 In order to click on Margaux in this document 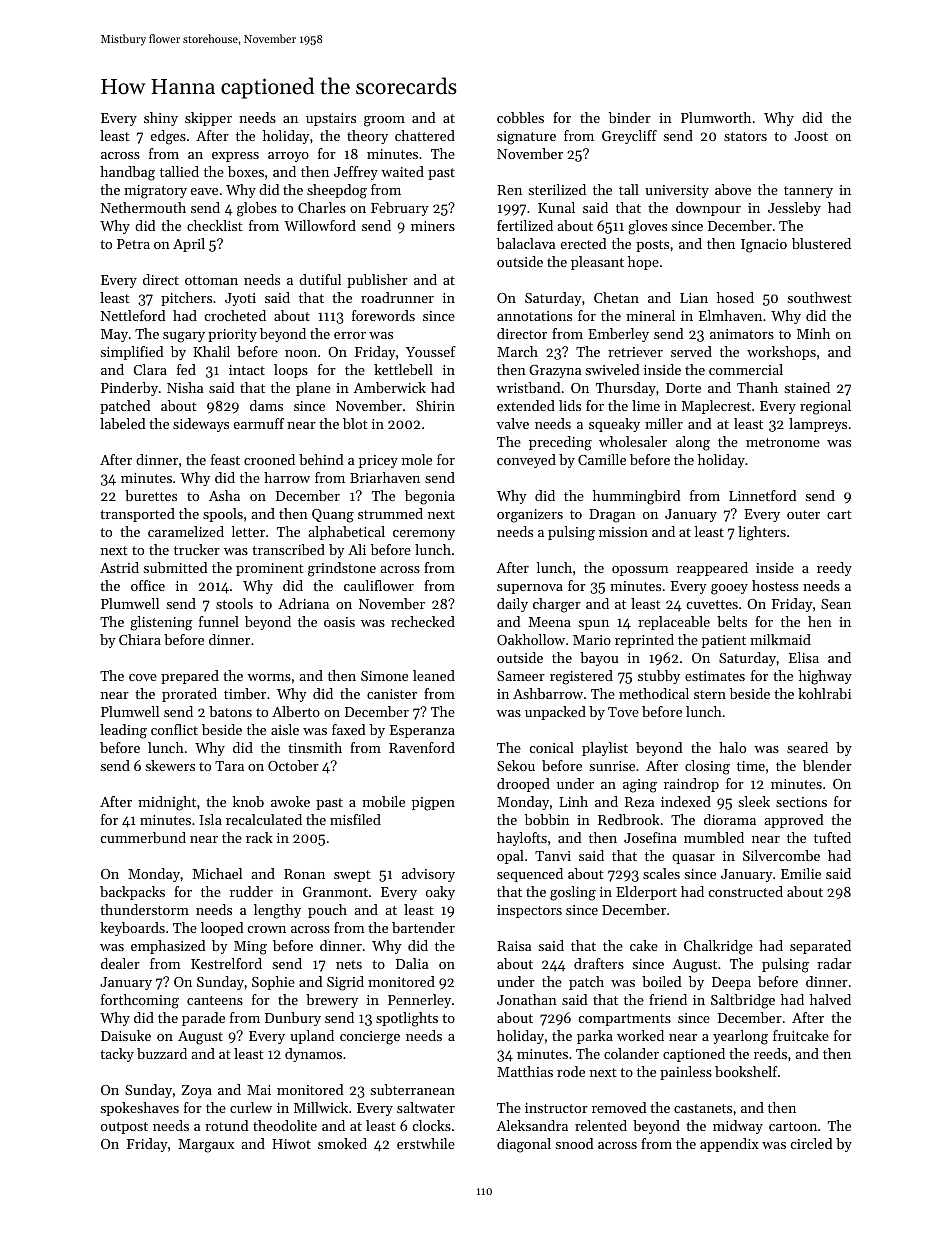, I will do `click(206, 1146)`.
